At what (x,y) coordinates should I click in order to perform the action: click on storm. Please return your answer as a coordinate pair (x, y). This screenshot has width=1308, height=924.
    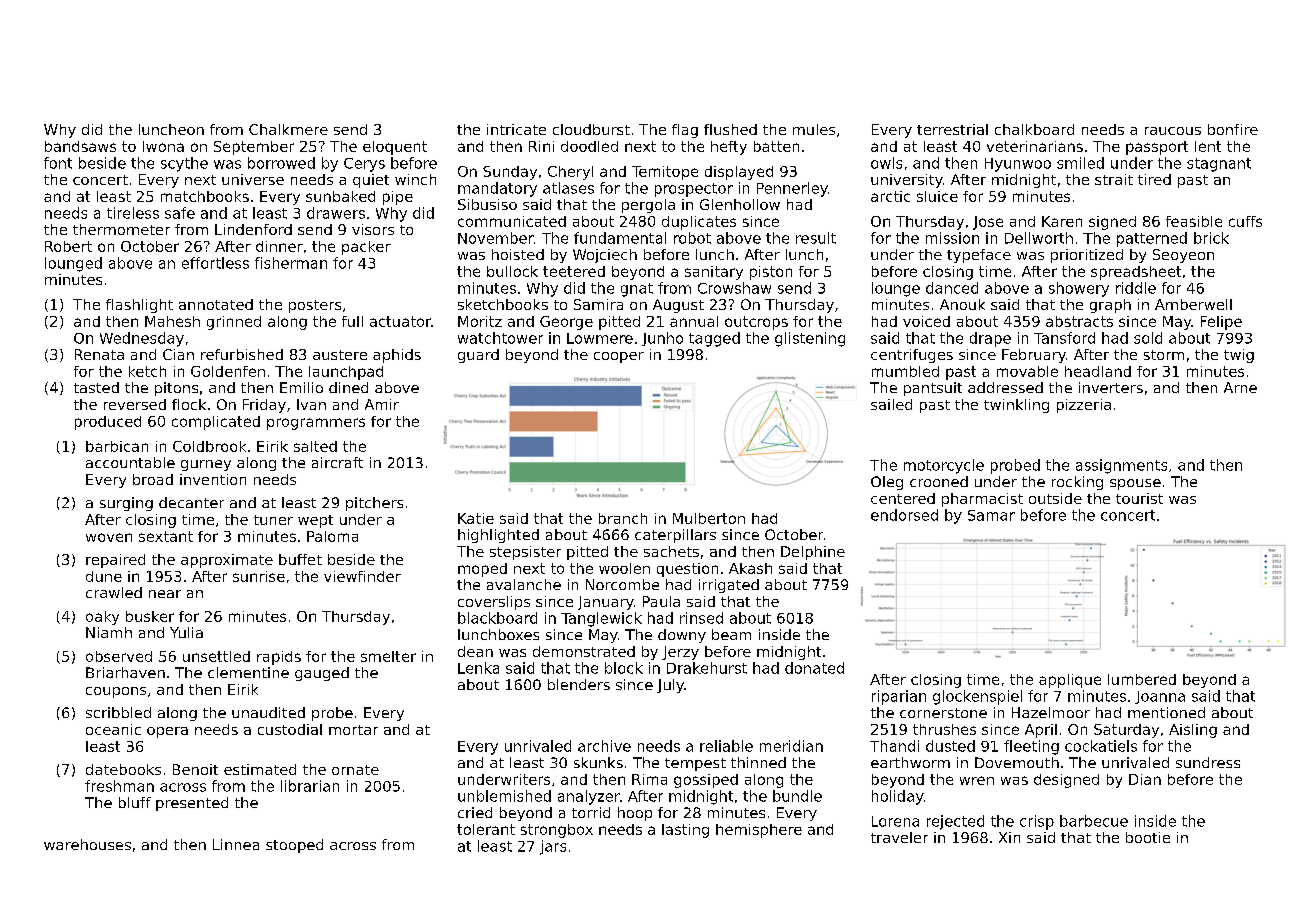
    Looking at the image, I should click on (1164, 355).
